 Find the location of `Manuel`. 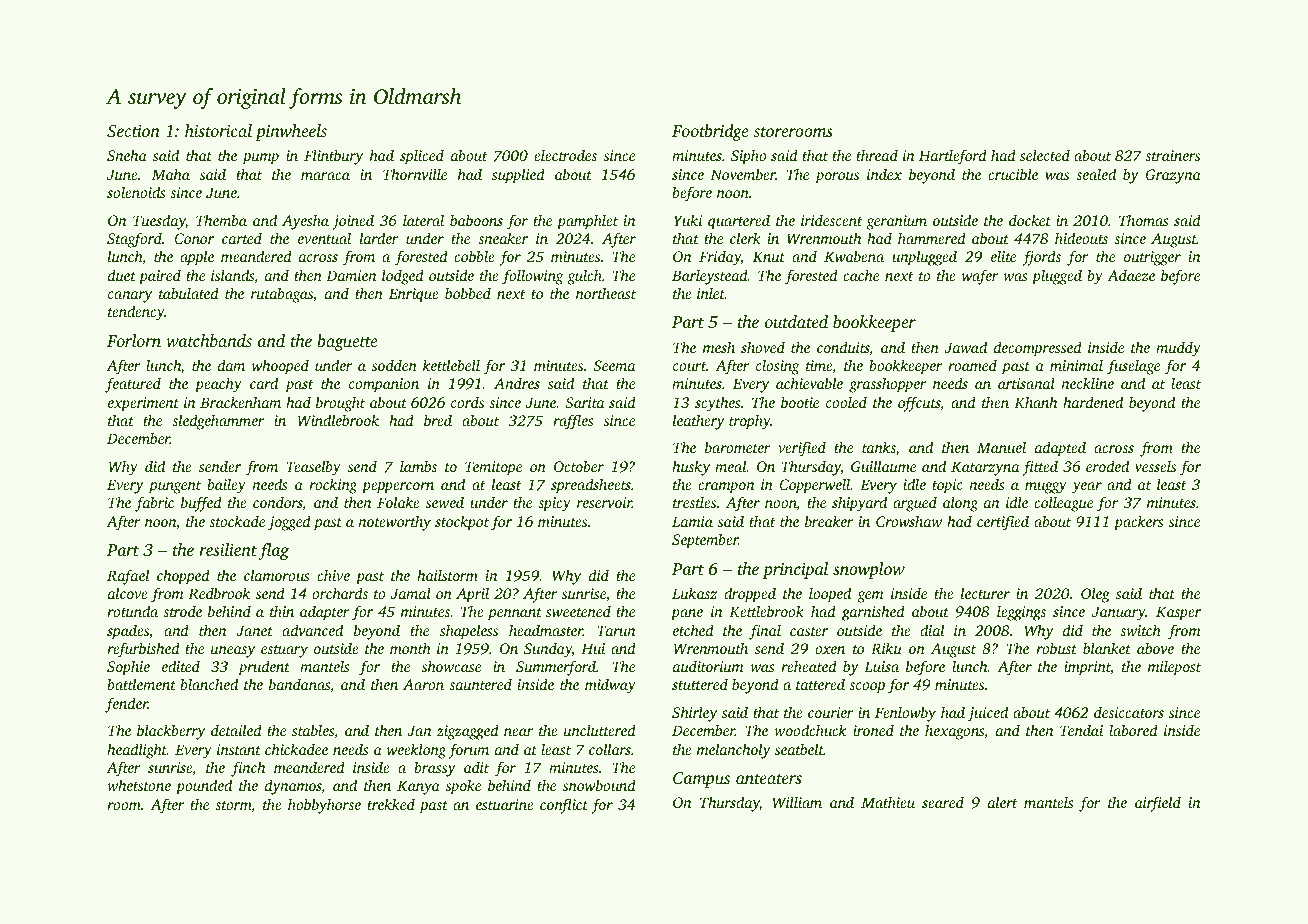

Manuel is located at coordinates (1001, 447).
